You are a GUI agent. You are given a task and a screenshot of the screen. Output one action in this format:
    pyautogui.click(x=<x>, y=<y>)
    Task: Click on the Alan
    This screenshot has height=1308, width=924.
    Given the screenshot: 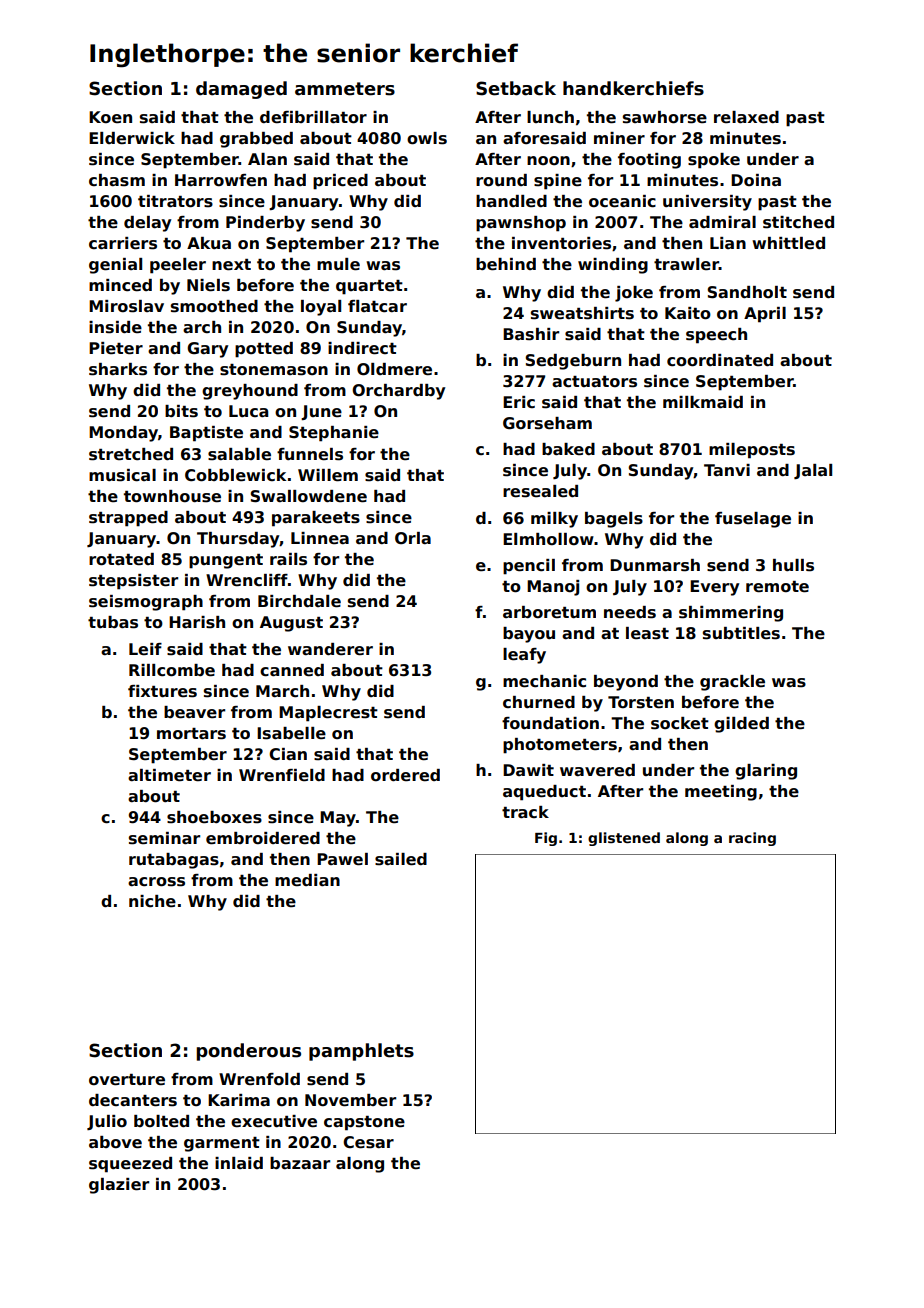 What is the action you would take?
    pyautogui.click(x=267, y=159)
